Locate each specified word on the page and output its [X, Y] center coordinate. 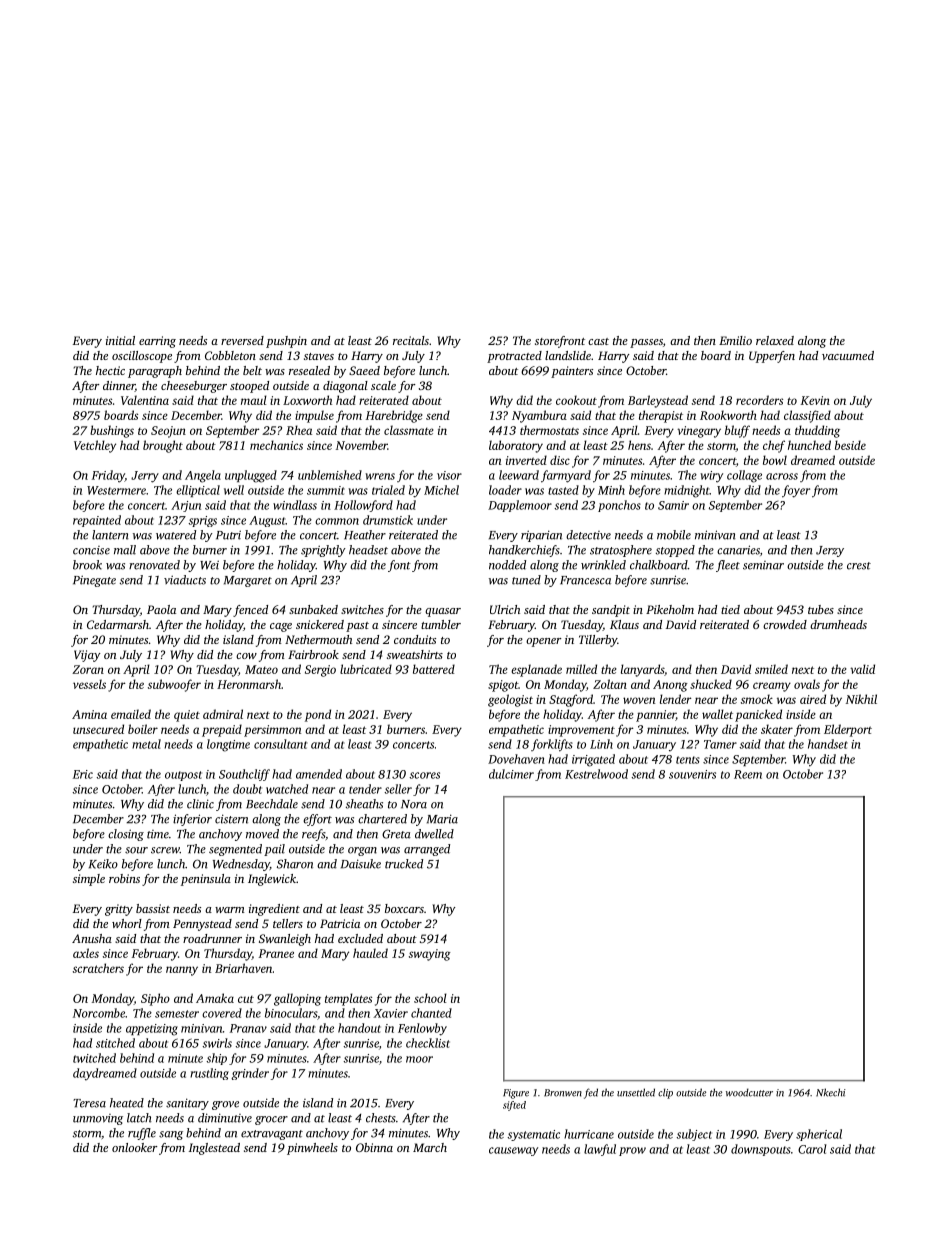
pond [318, 715]
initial [120, 340]
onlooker [135, 1147]
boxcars [404, 908]
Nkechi [831, 1092]
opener [544, 642]
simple [89, 880]
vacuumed [848, 355]
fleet [728, 566]
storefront [560, 342]
